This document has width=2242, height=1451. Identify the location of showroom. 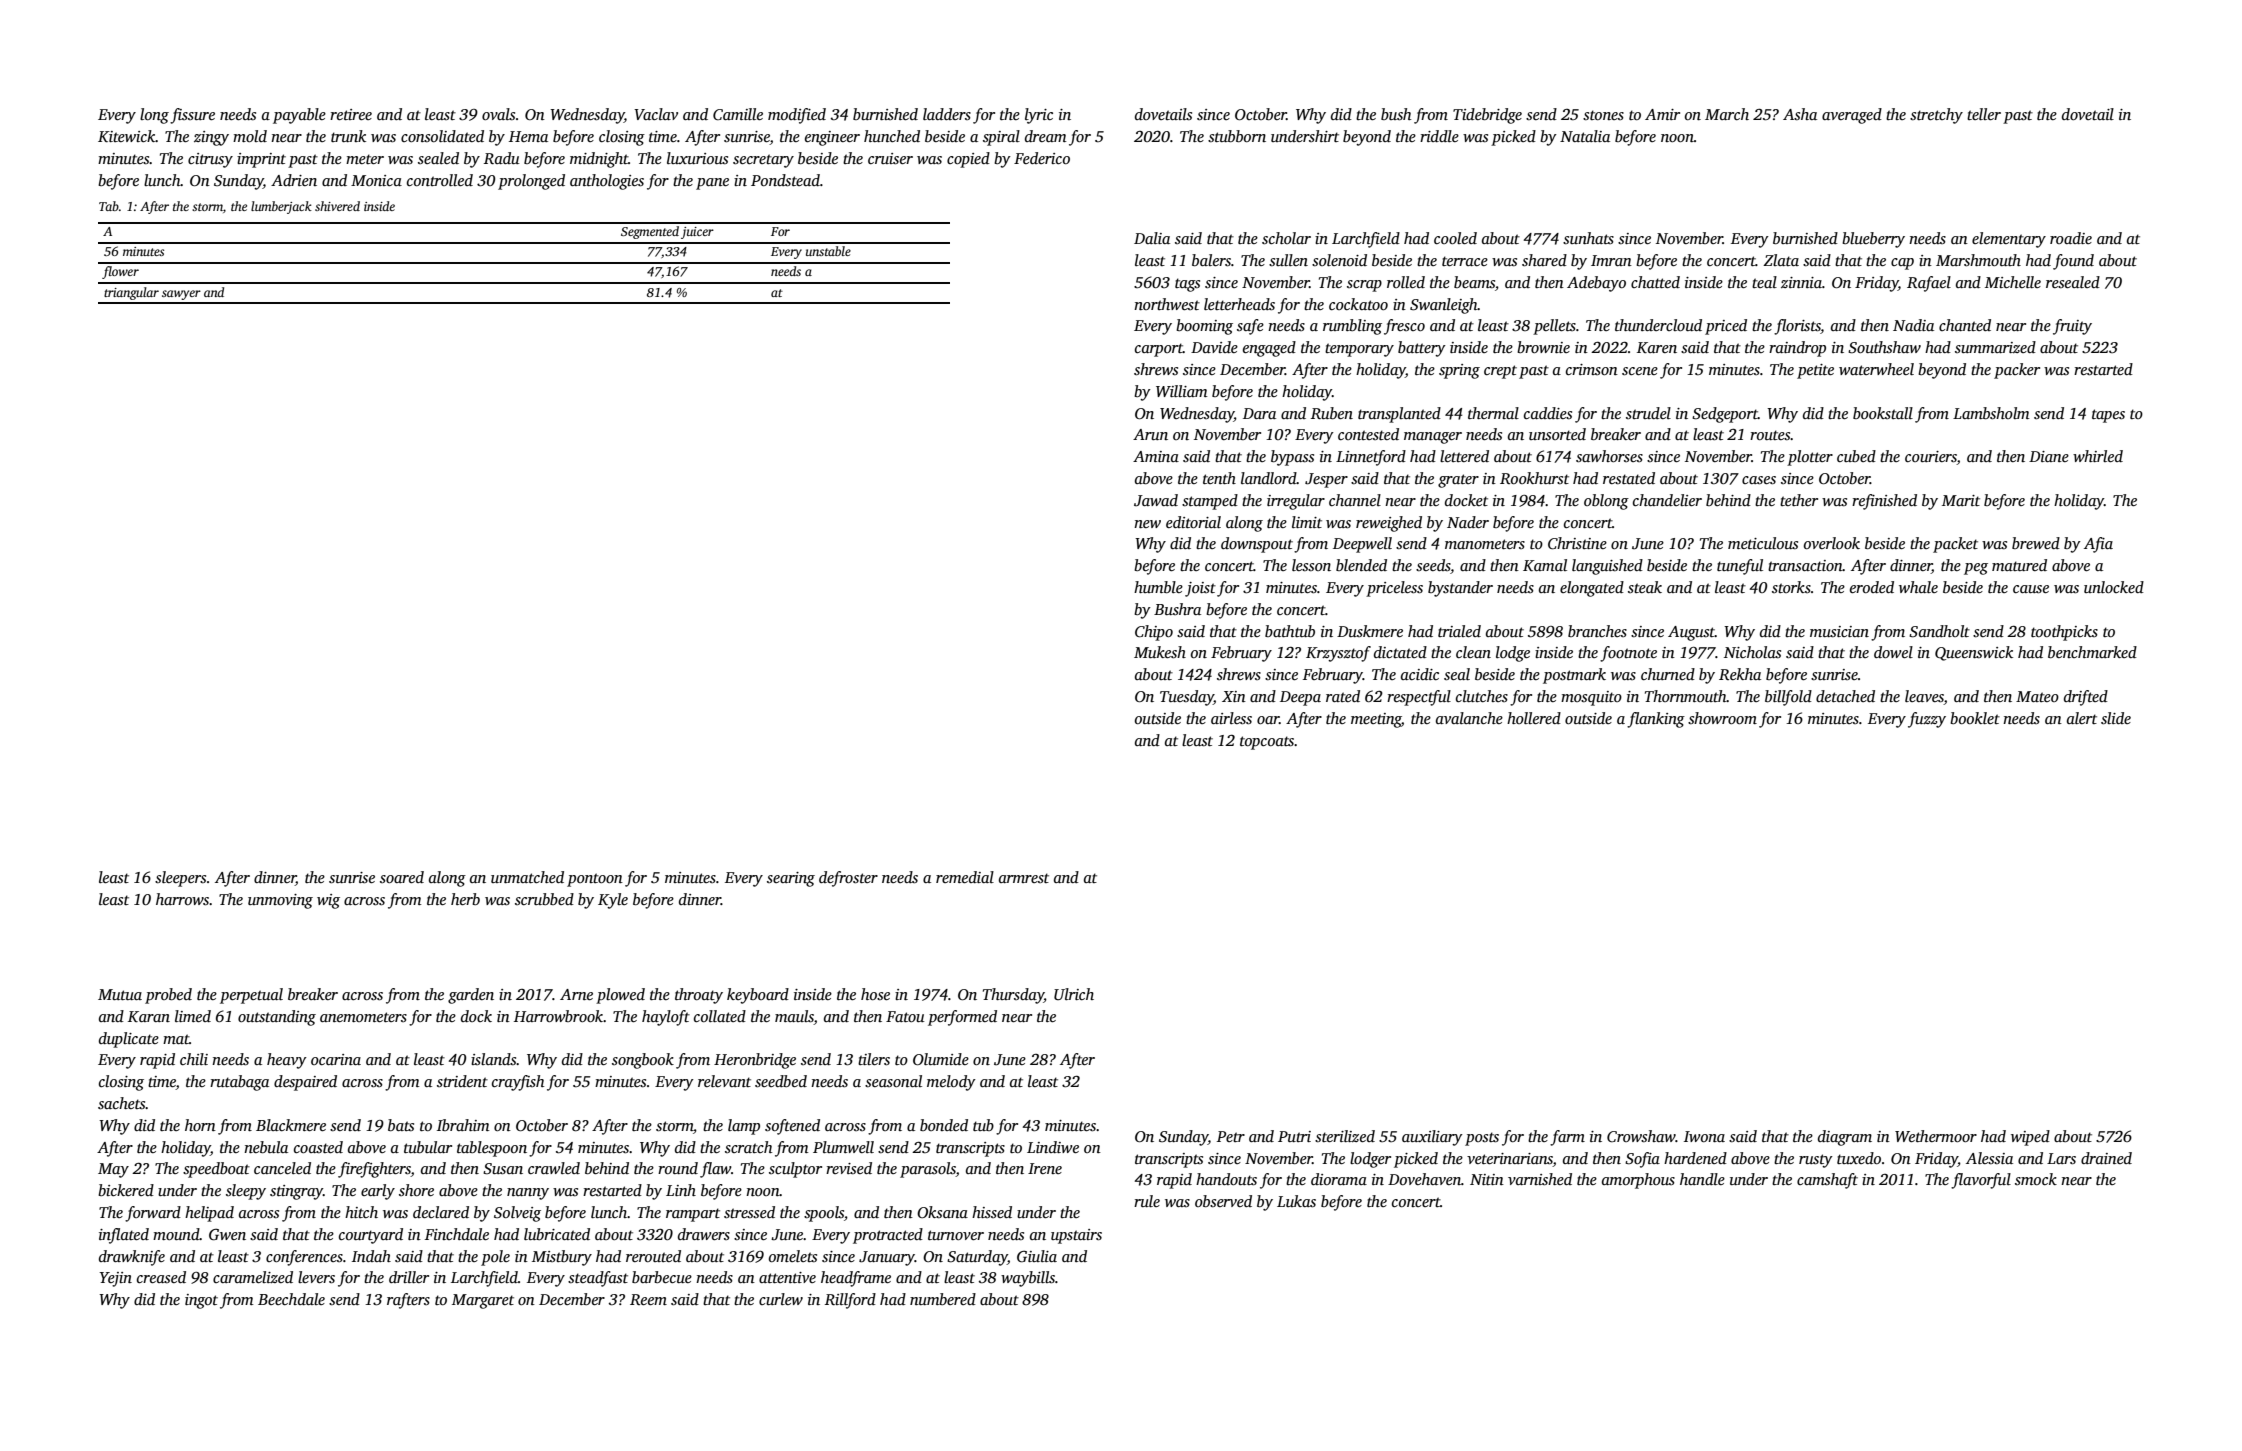
(1722, 718).
